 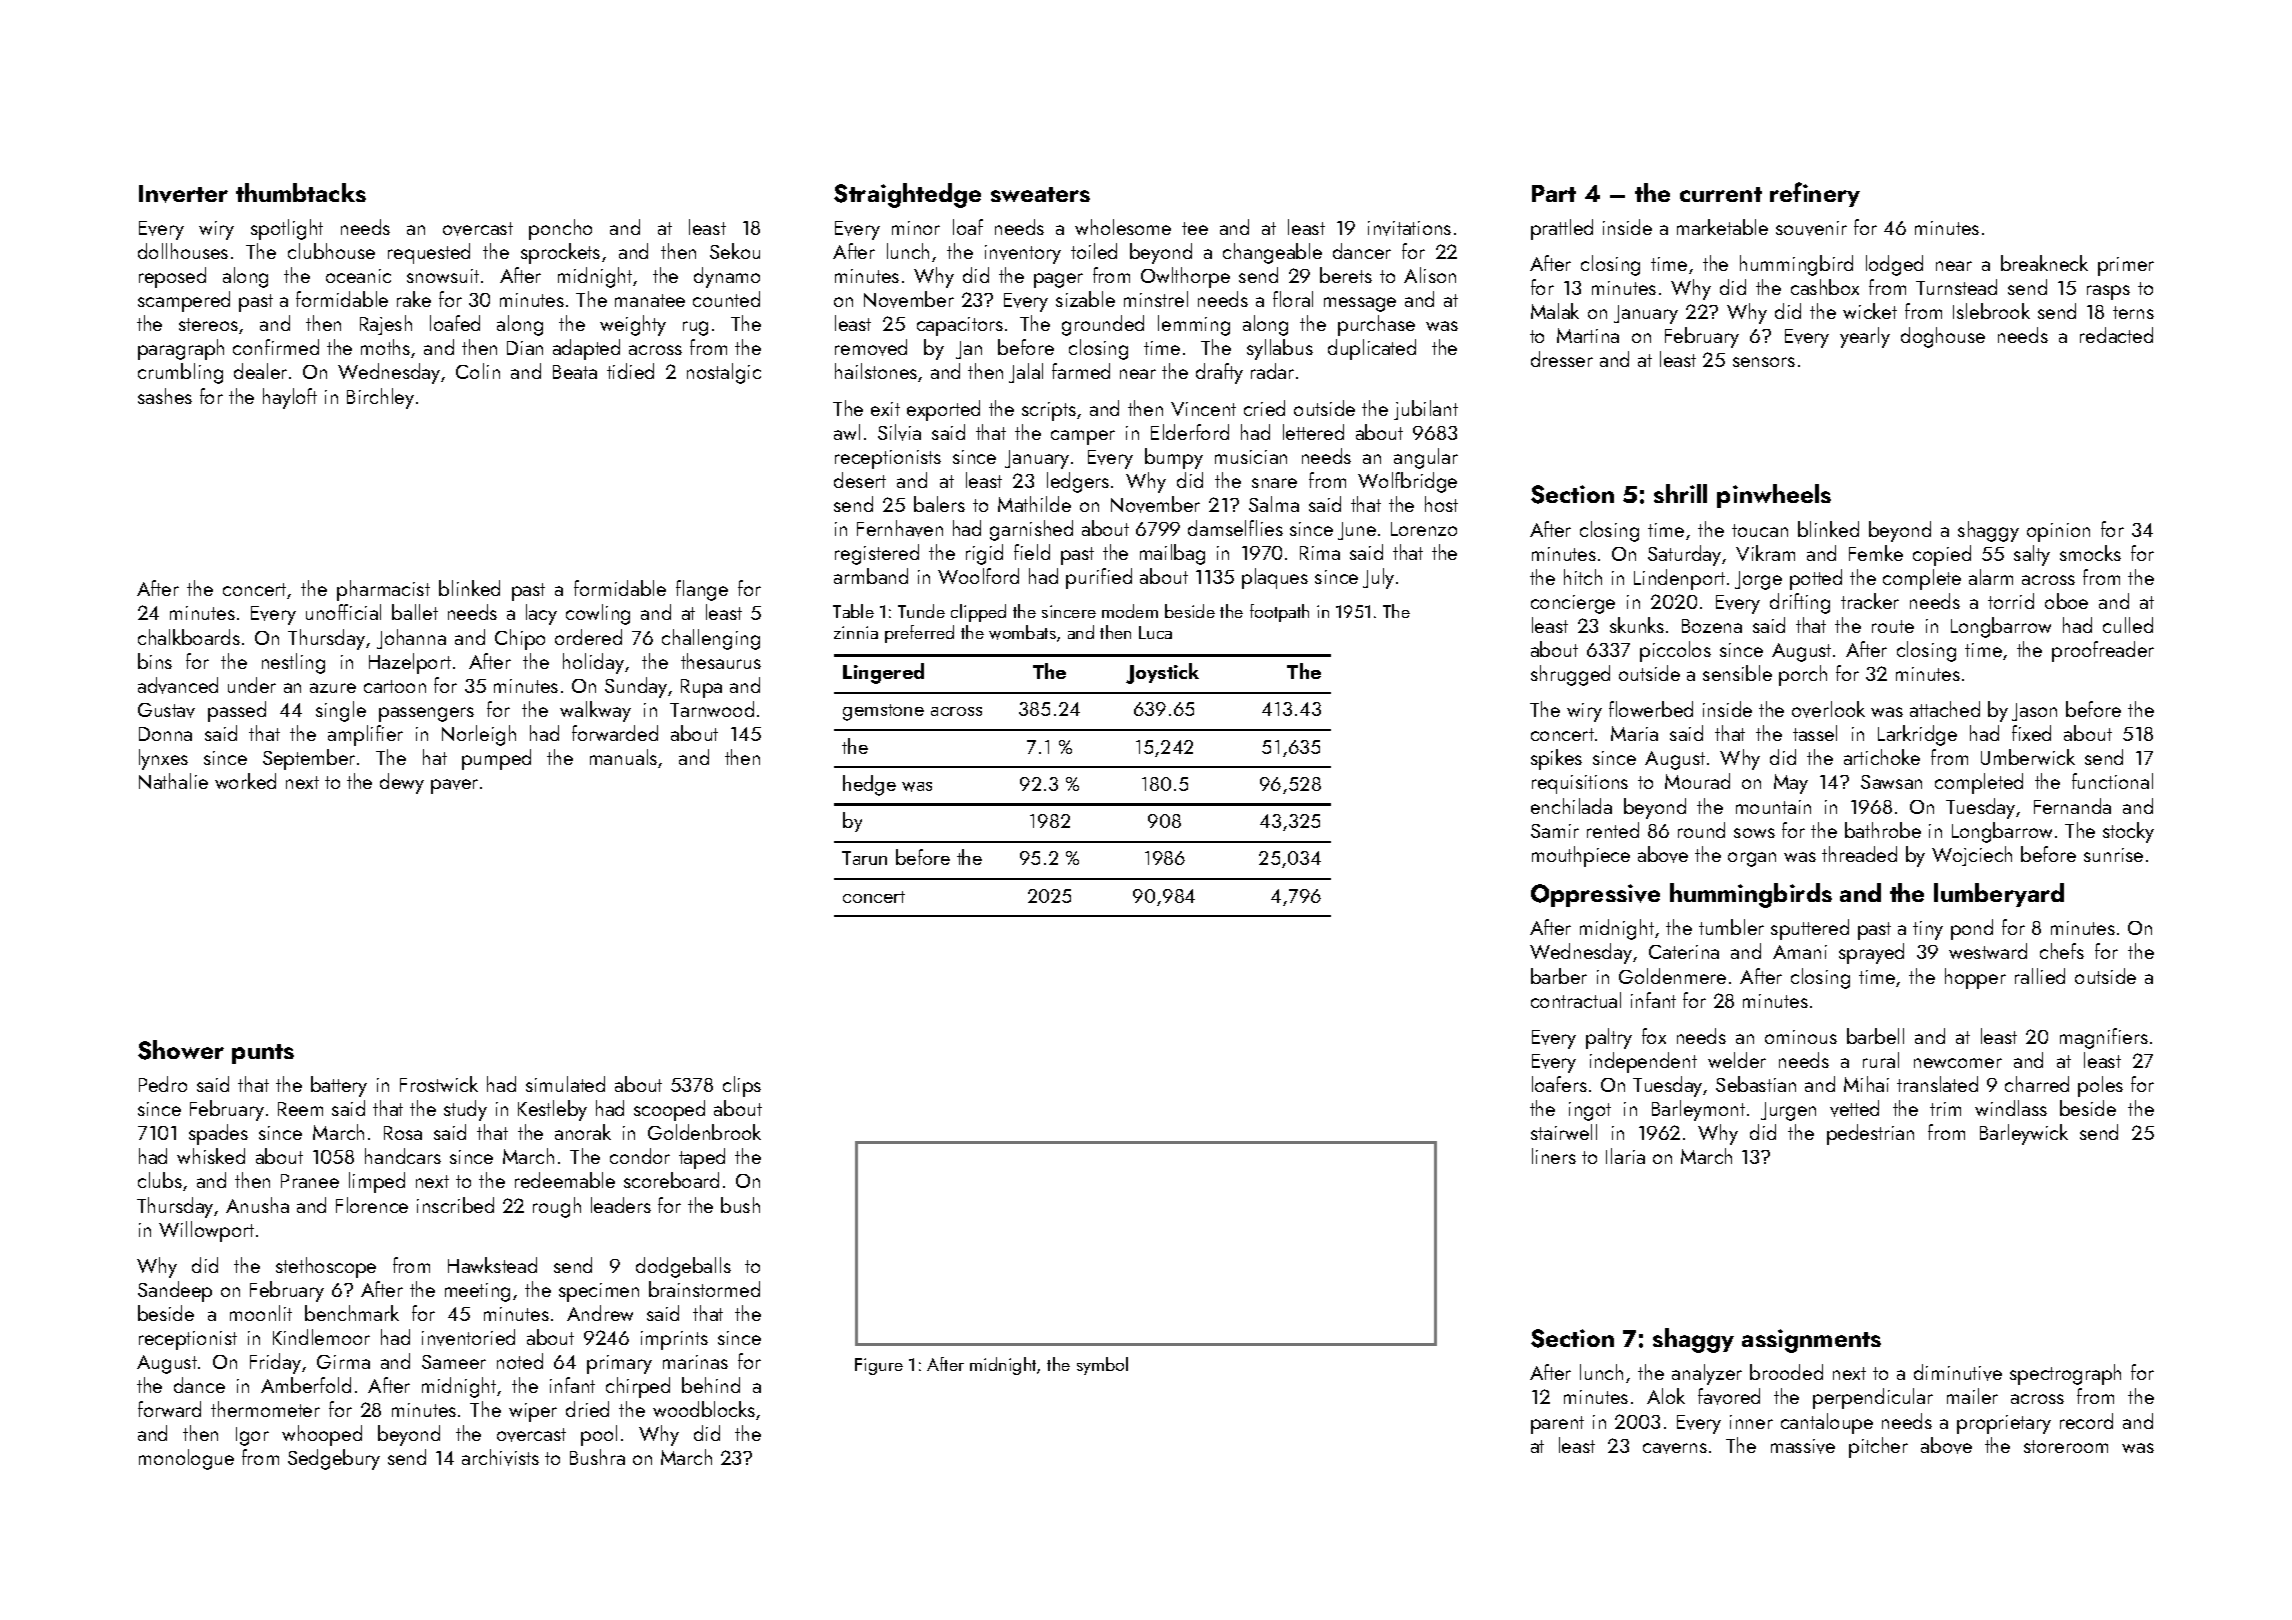 I want to click on pumped, so click(x=496, y=759).
